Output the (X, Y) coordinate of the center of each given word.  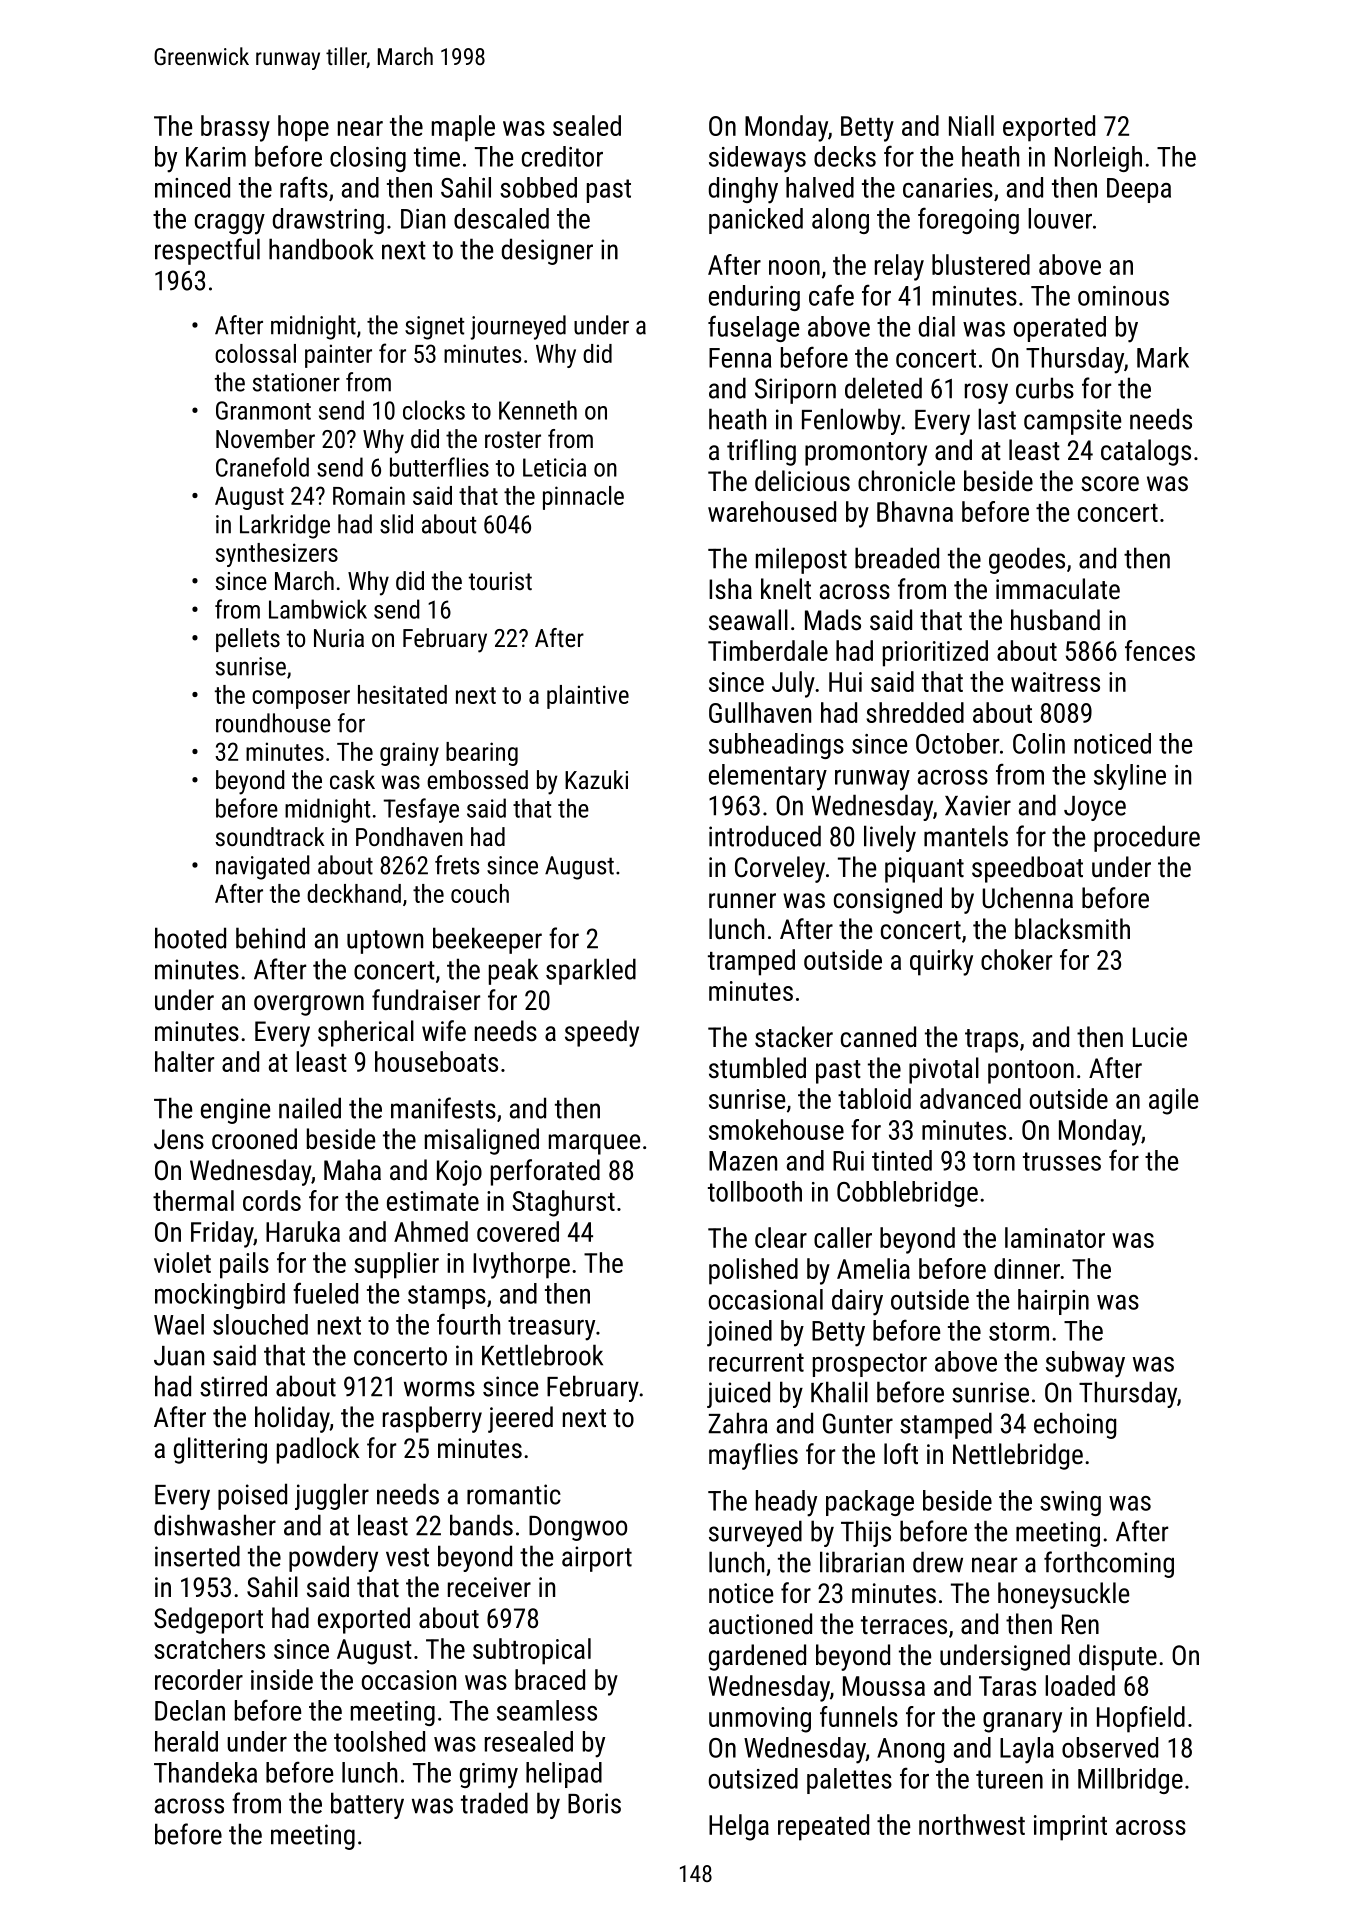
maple (463, 128)
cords (272, 1200)
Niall (971, 125)
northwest (972, 1824)
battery (367, 1805)
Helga (739, 1827)
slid (396, 524)
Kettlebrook (542, 1355)
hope (303, 128)
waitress (1055, 682)
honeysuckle (1063, 1595)
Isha (730, 589)
